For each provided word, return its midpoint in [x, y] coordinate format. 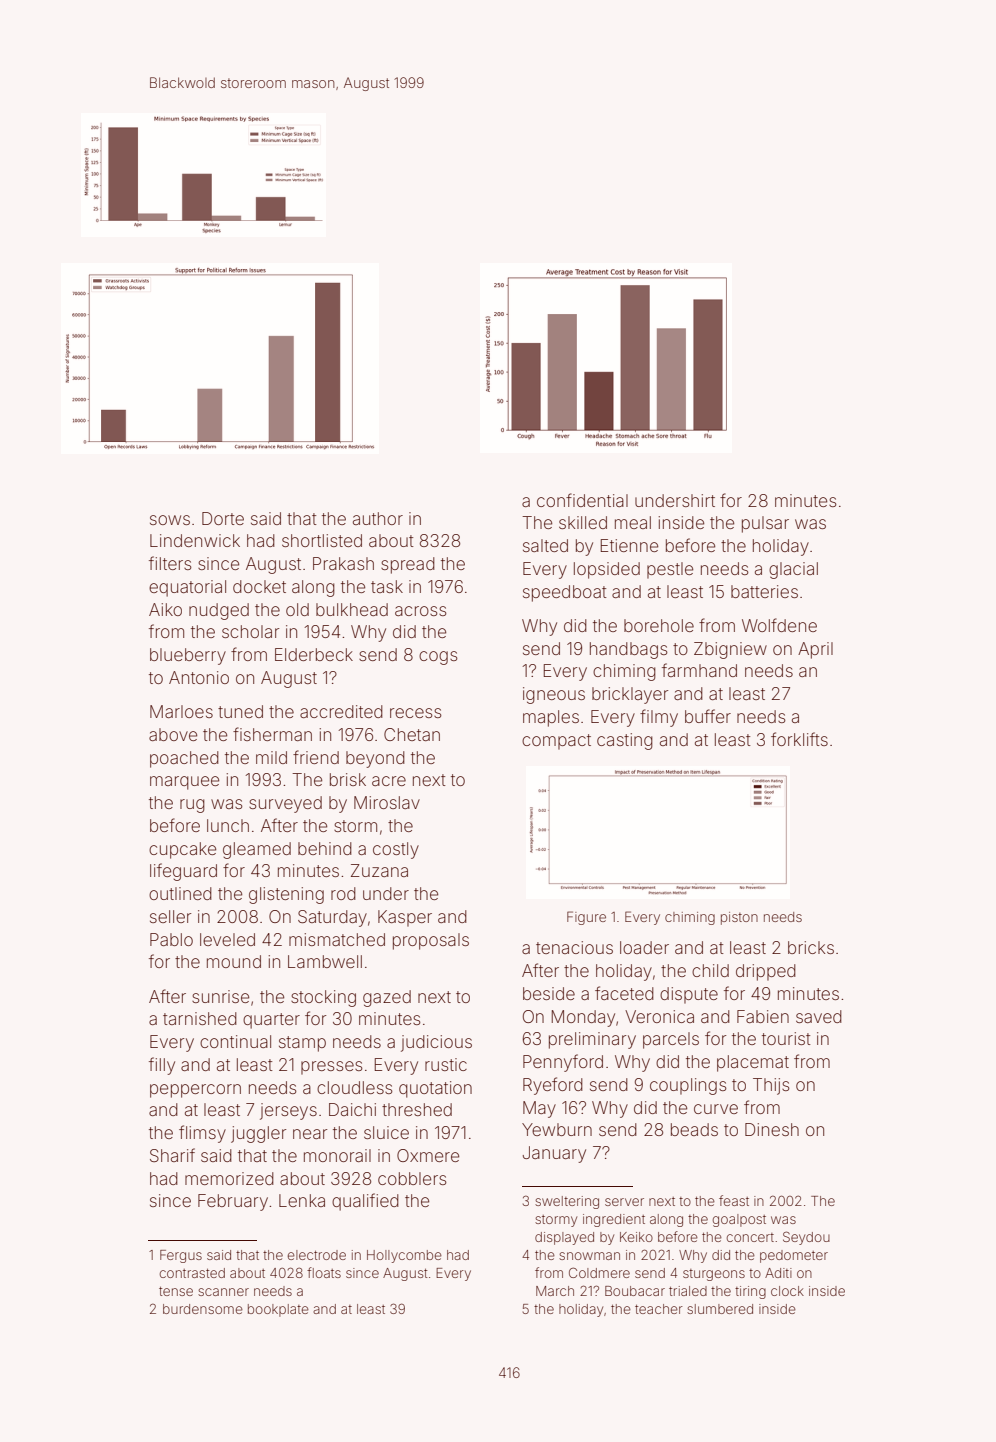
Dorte [223, 518]
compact [556, 742]
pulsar [765, 524]
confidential [582, 500]
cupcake [182, 850]
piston [739, 918]
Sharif [172, 1155]
